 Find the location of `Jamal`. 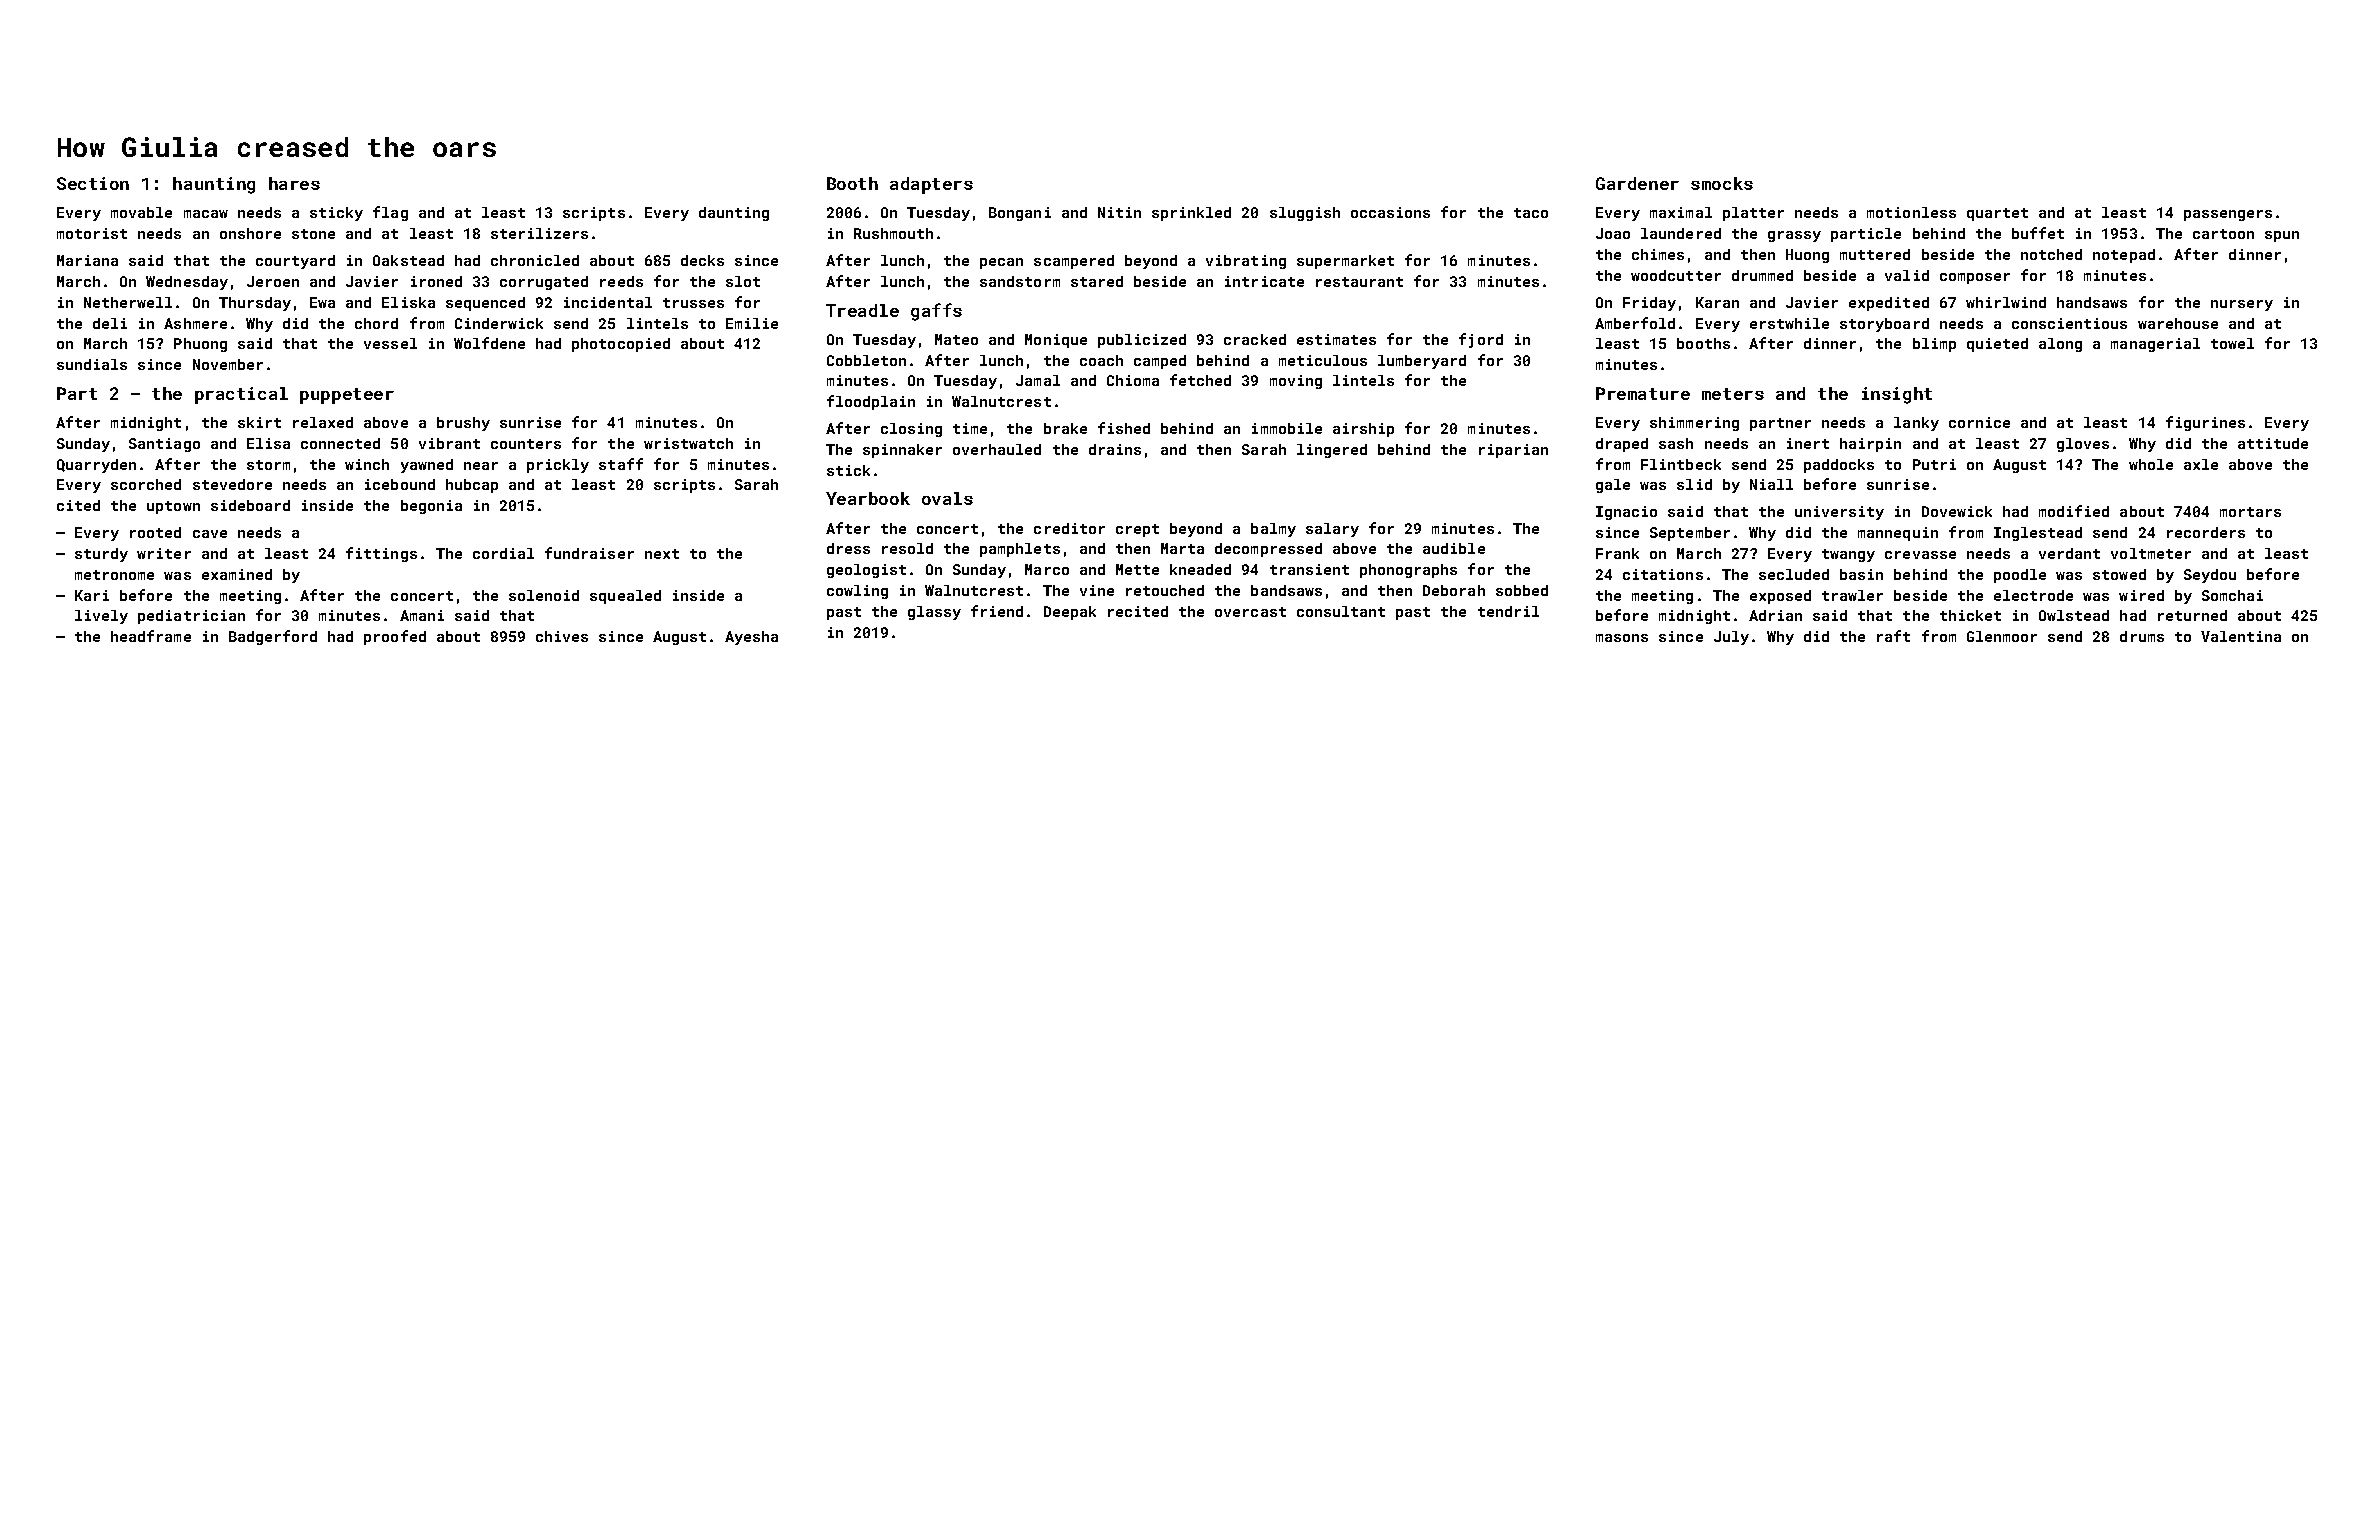

Jamal is located at coordinates (1038, 380).
